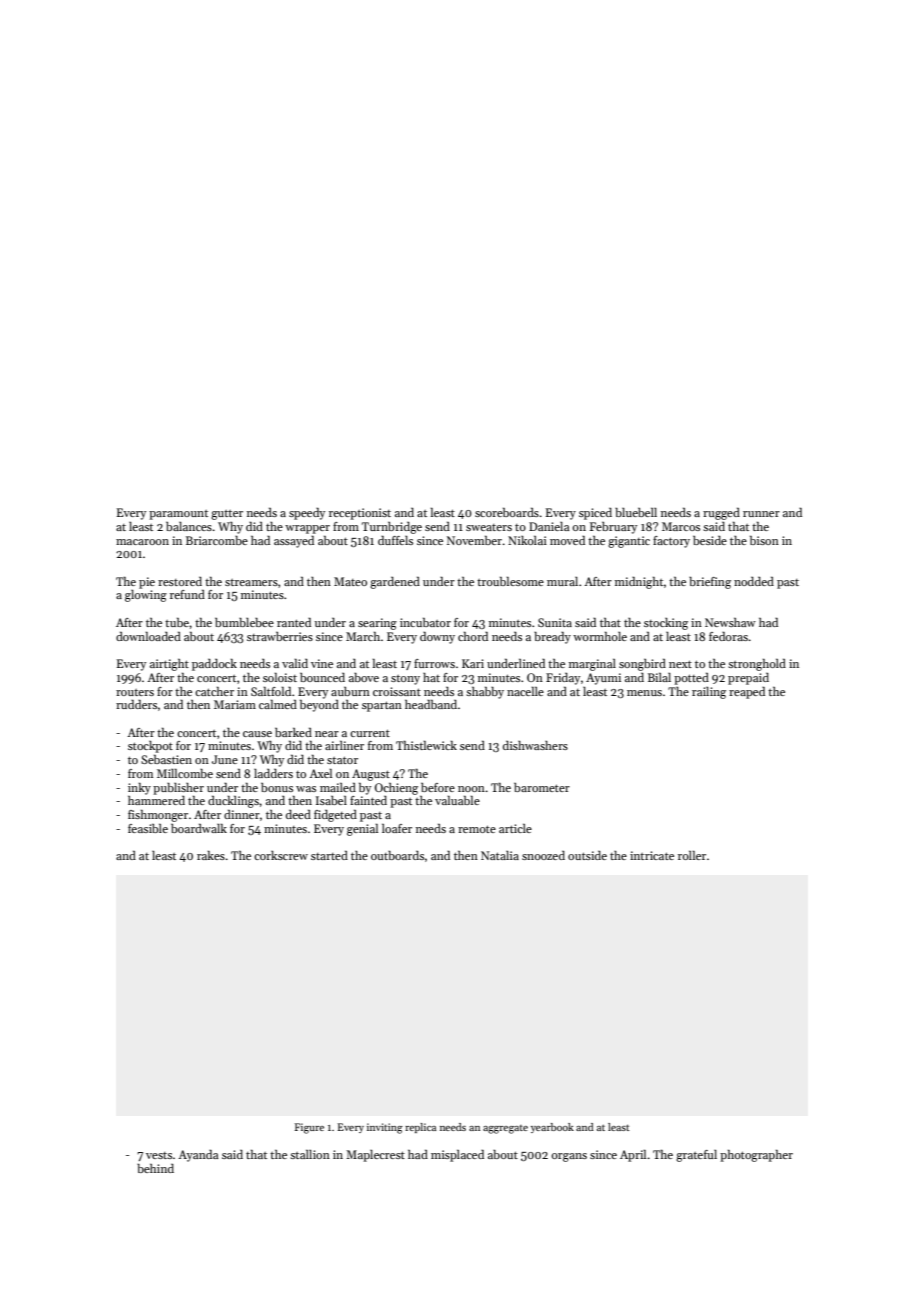 Image resolution: width=924 pixels, height=1308 pixels. Describe the element at coordinates (350, 581) in the screenshot. I see `Mateo` at that location.
